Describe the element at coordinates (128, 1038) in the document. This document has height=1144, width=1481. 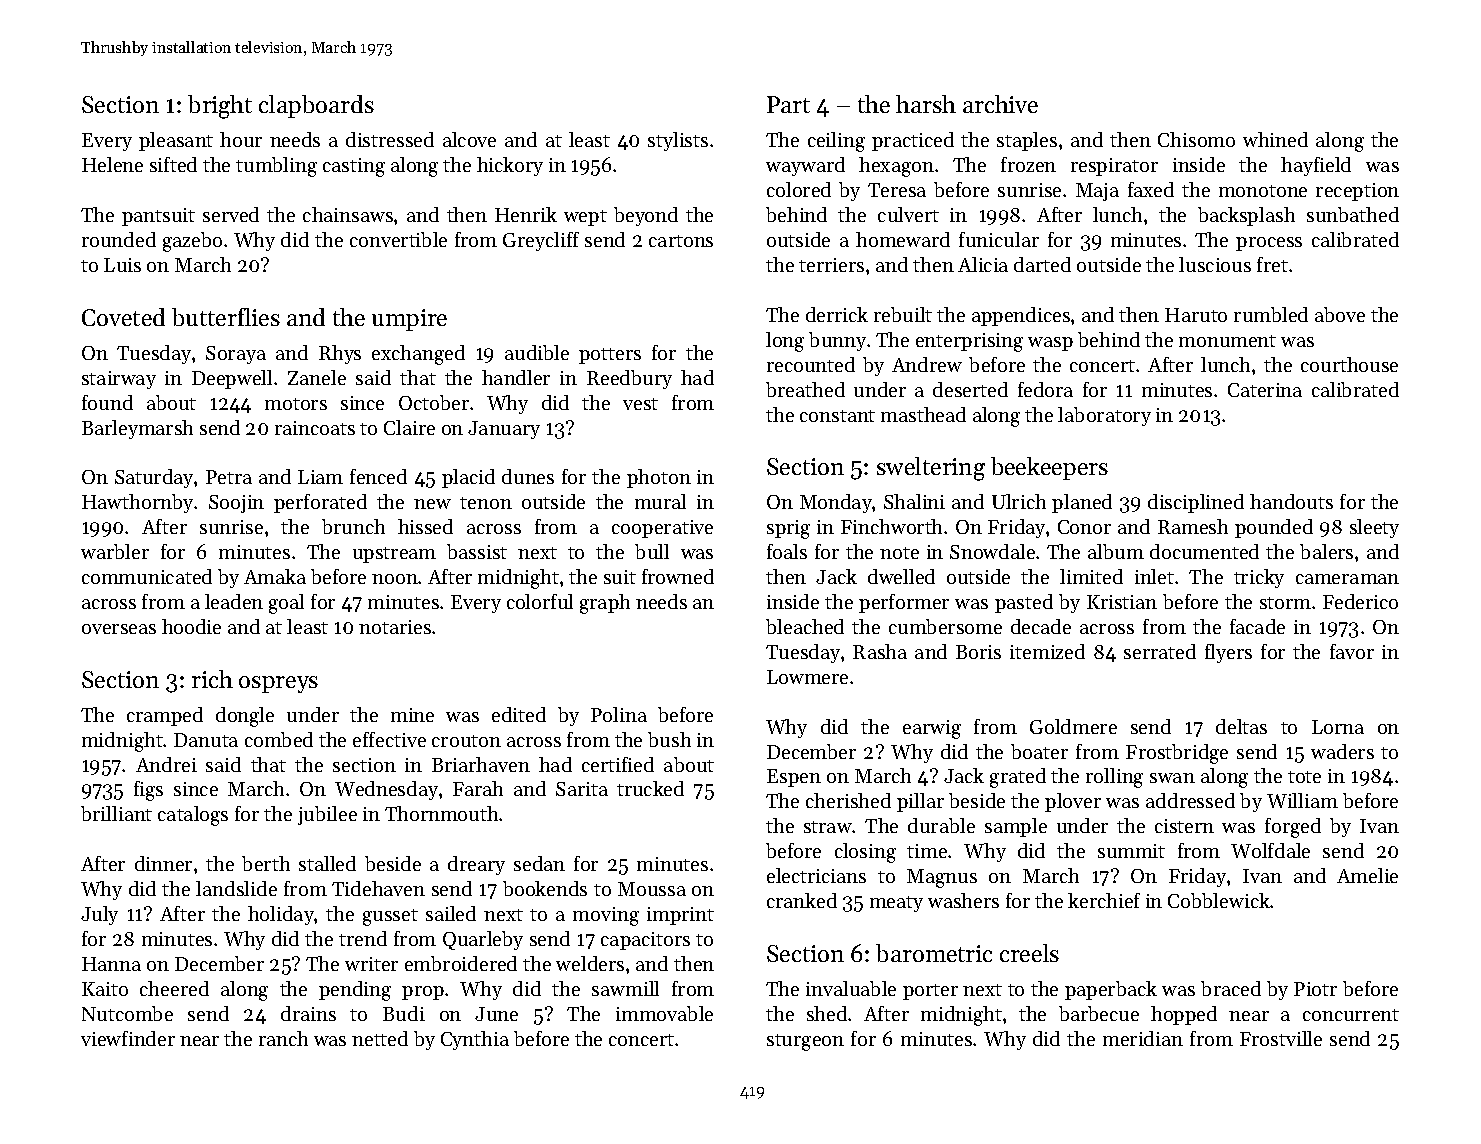
I see `viewfinder` at that location.
